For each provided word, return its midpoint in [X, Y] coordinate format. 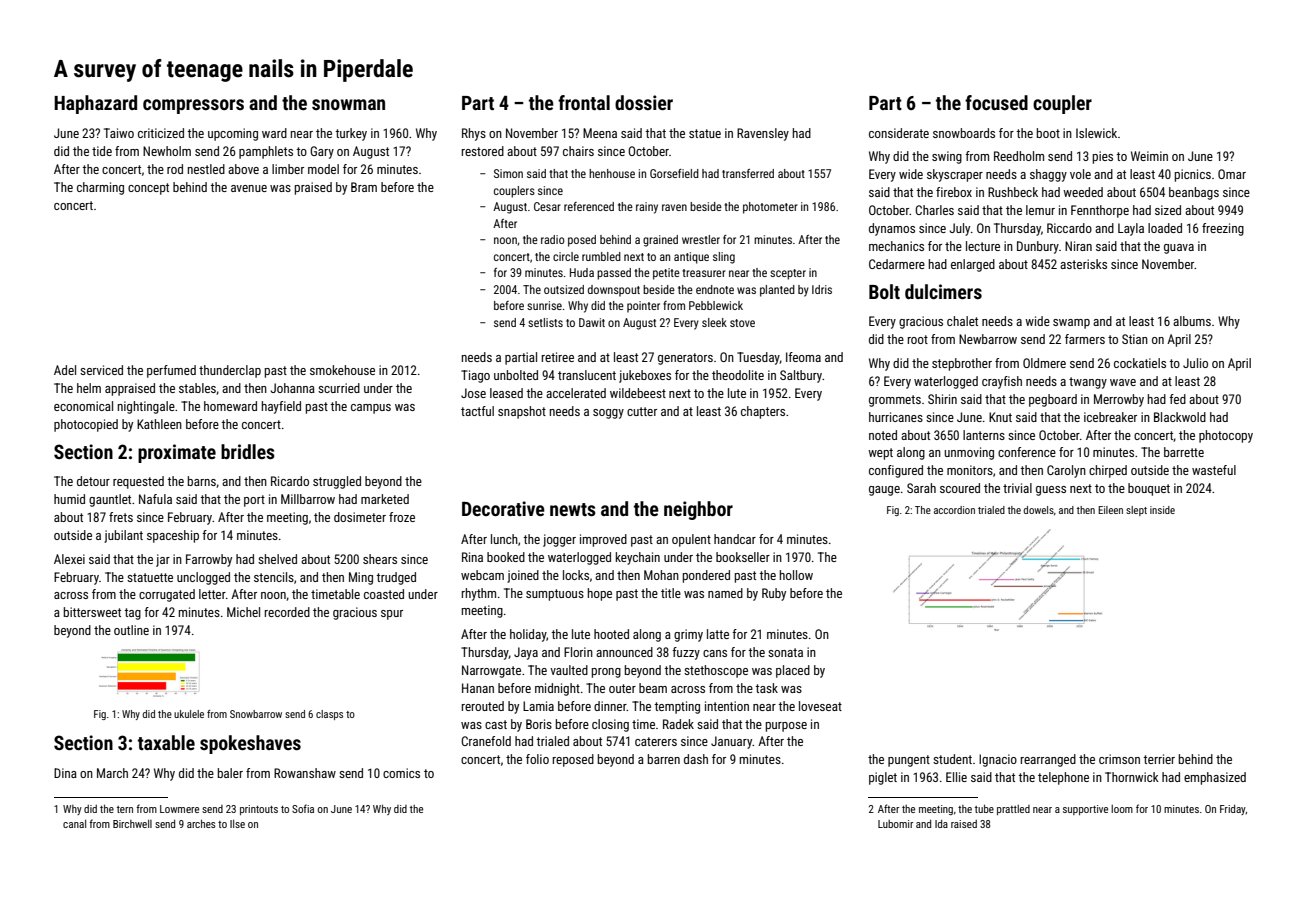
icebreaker [1110, 417]
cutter [642, 411]
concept [148, 189]
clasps [329, 715]
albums [1192, 321]
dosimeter [360, 517]
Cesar [547, 206]
